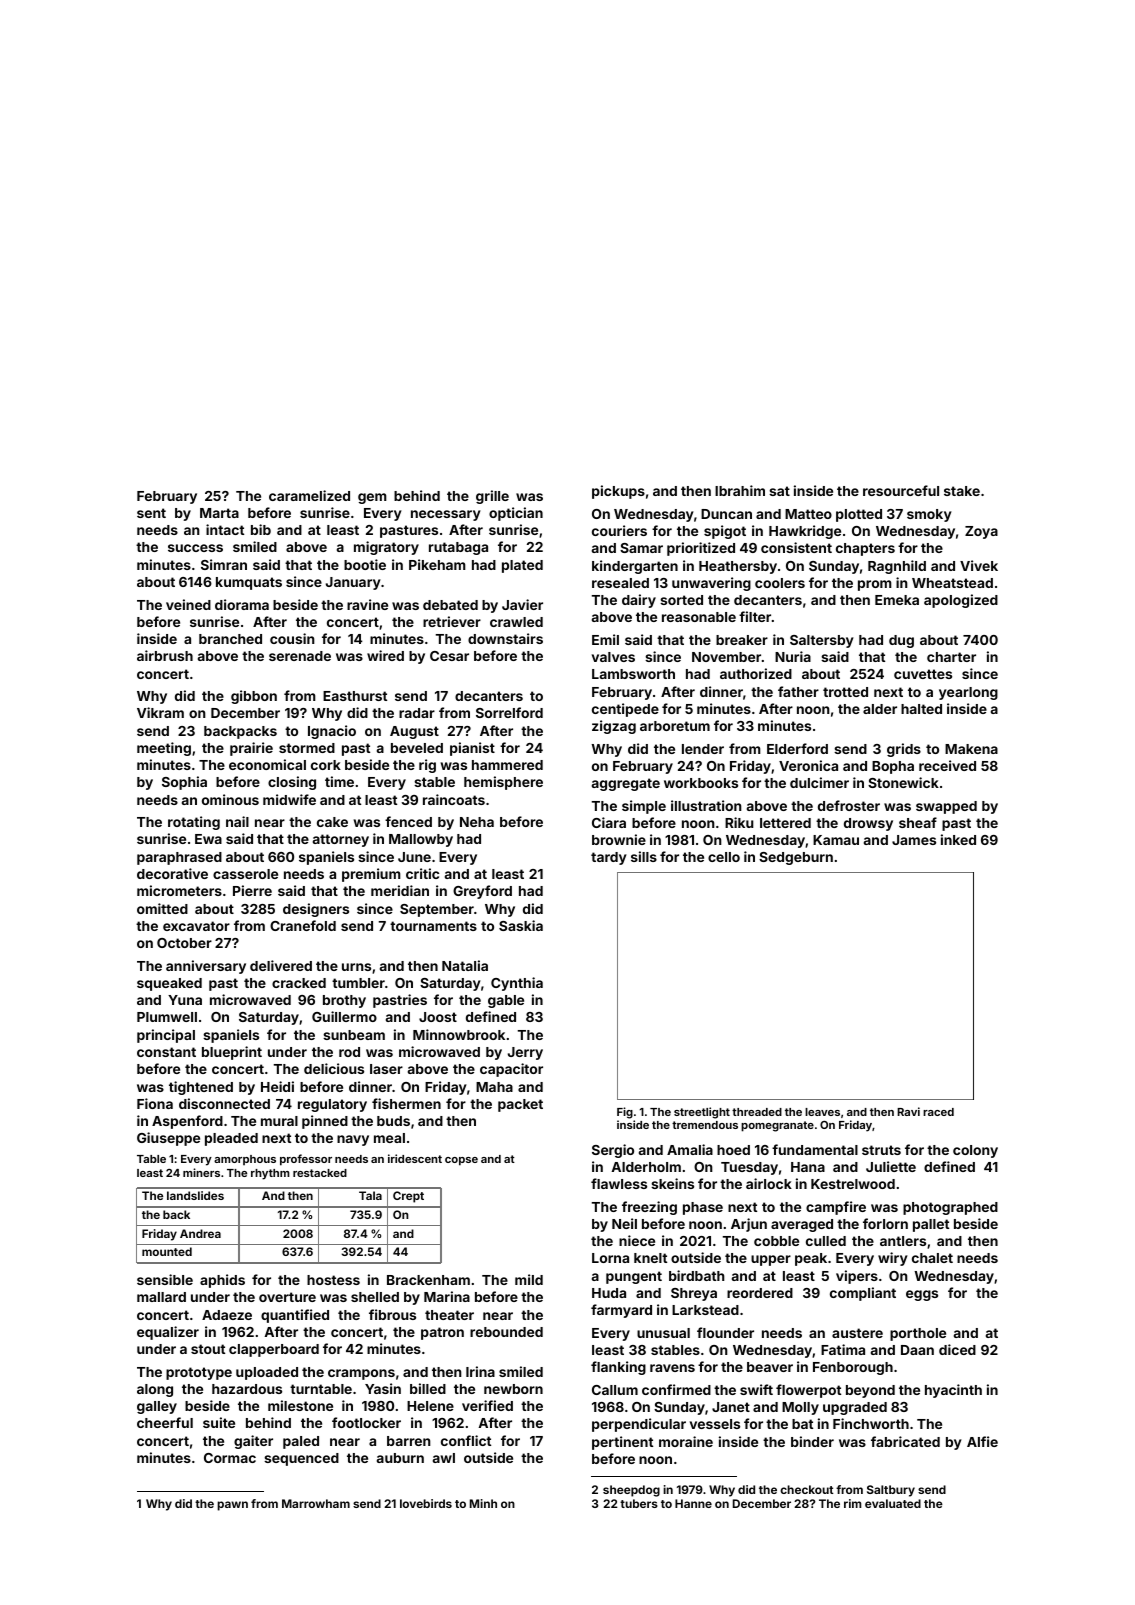  Describe the element at coordinates (232, 1506) in the image. I see `pawn` at that location.
